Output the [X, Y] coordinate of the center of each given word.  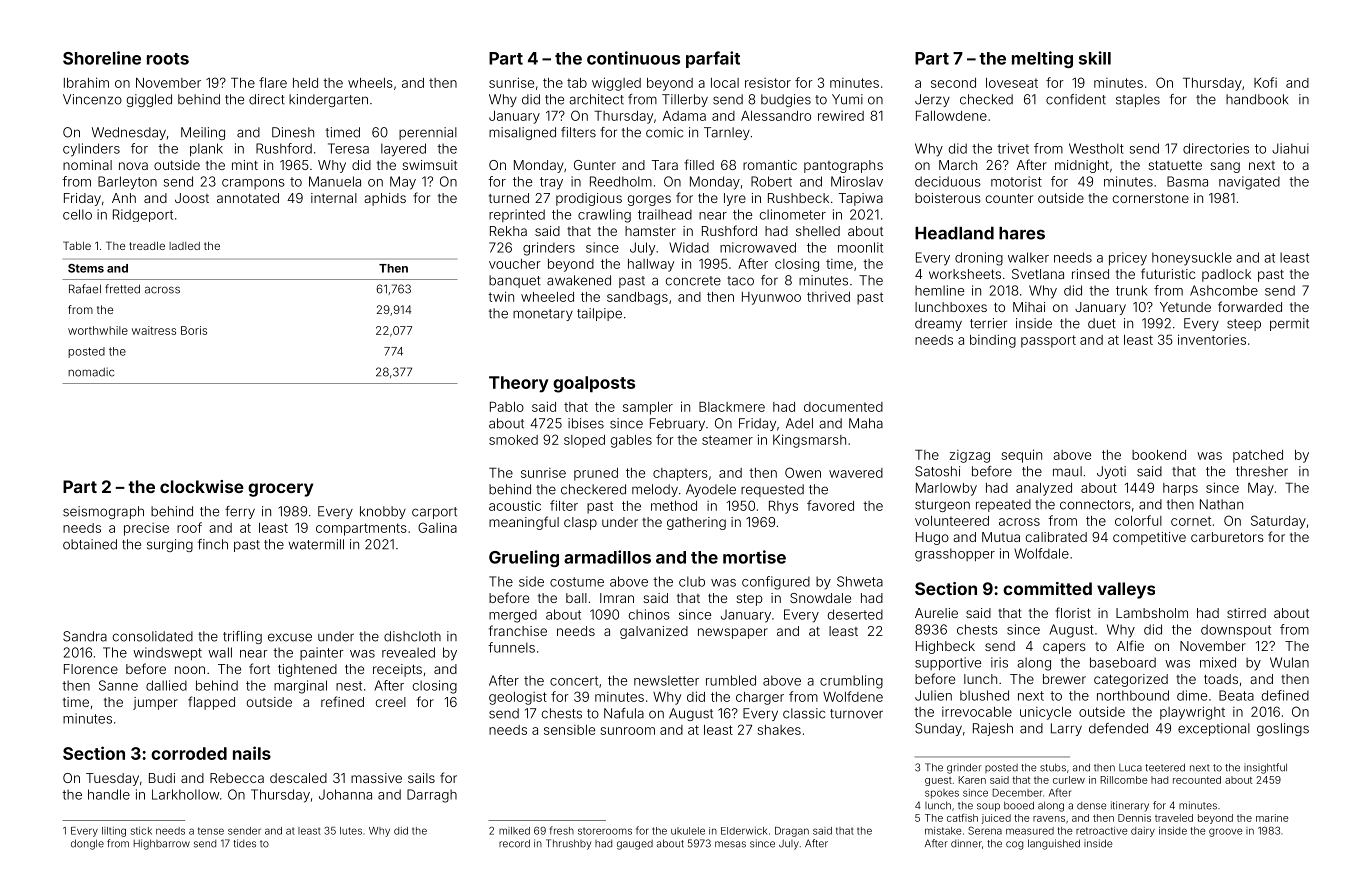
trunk [1132, 290]
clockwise [202, 486]
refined [342, 701]
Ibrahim [86, 82]
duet [1101, 323]
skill [1095, 58]
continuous [633, 58]
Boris [194, 330]
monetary [543, 315]
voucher [515, 264]
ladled [184, 246]
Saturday [1278, 522]
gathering [696, 523]
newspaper [733, 633]
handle [109, 794]
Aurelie [936, 613]
